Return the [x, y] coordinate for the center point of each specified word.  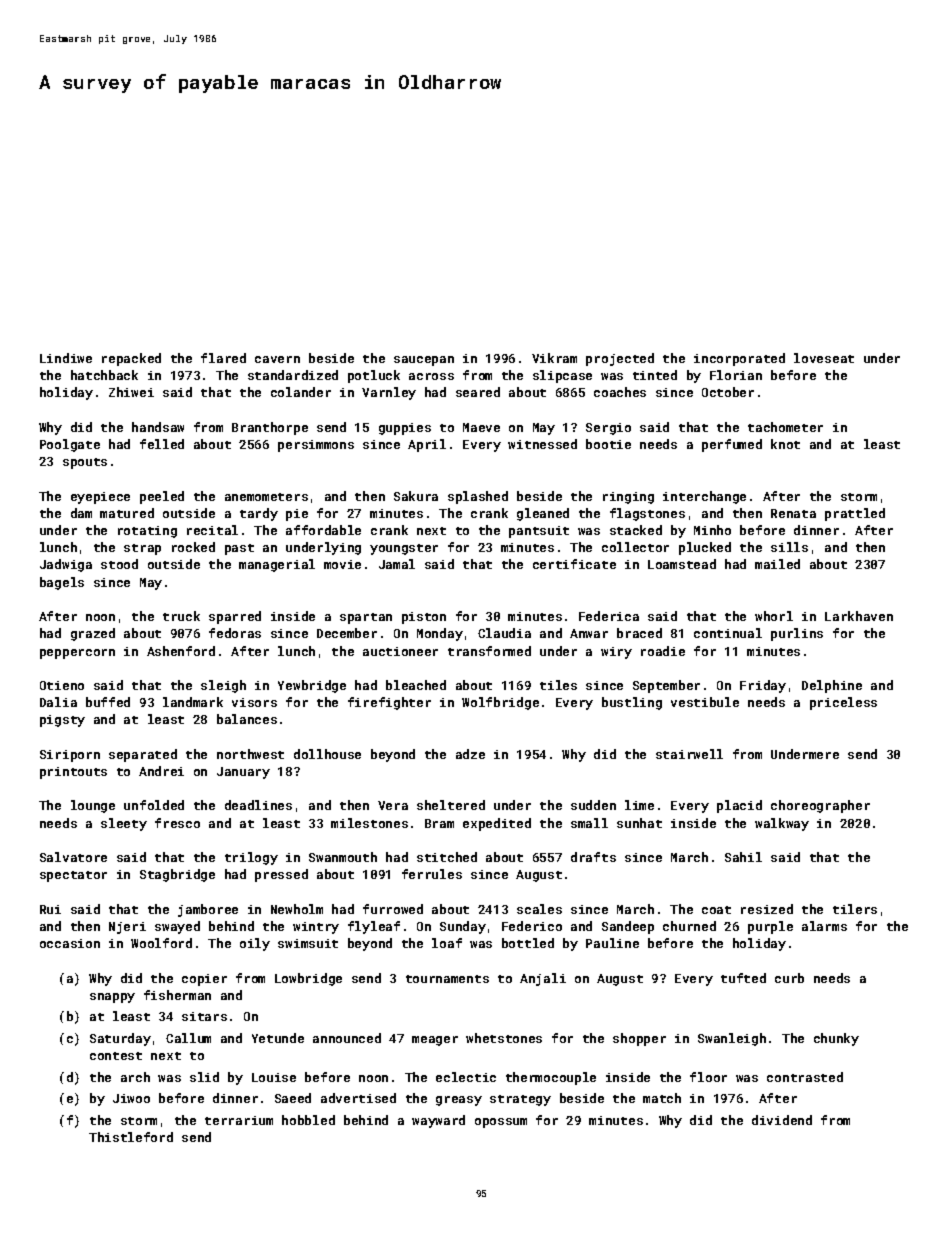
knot [785, 444]
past [239, 549]
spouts [85, 463]
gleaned [543, 514]
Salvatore [73, 857]
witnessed [542, 444]
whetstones [504, 1038]
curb [789, 978]
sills [789, 547]
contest [116, 1056]
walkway [782, 824]
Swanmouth [343, 857]
